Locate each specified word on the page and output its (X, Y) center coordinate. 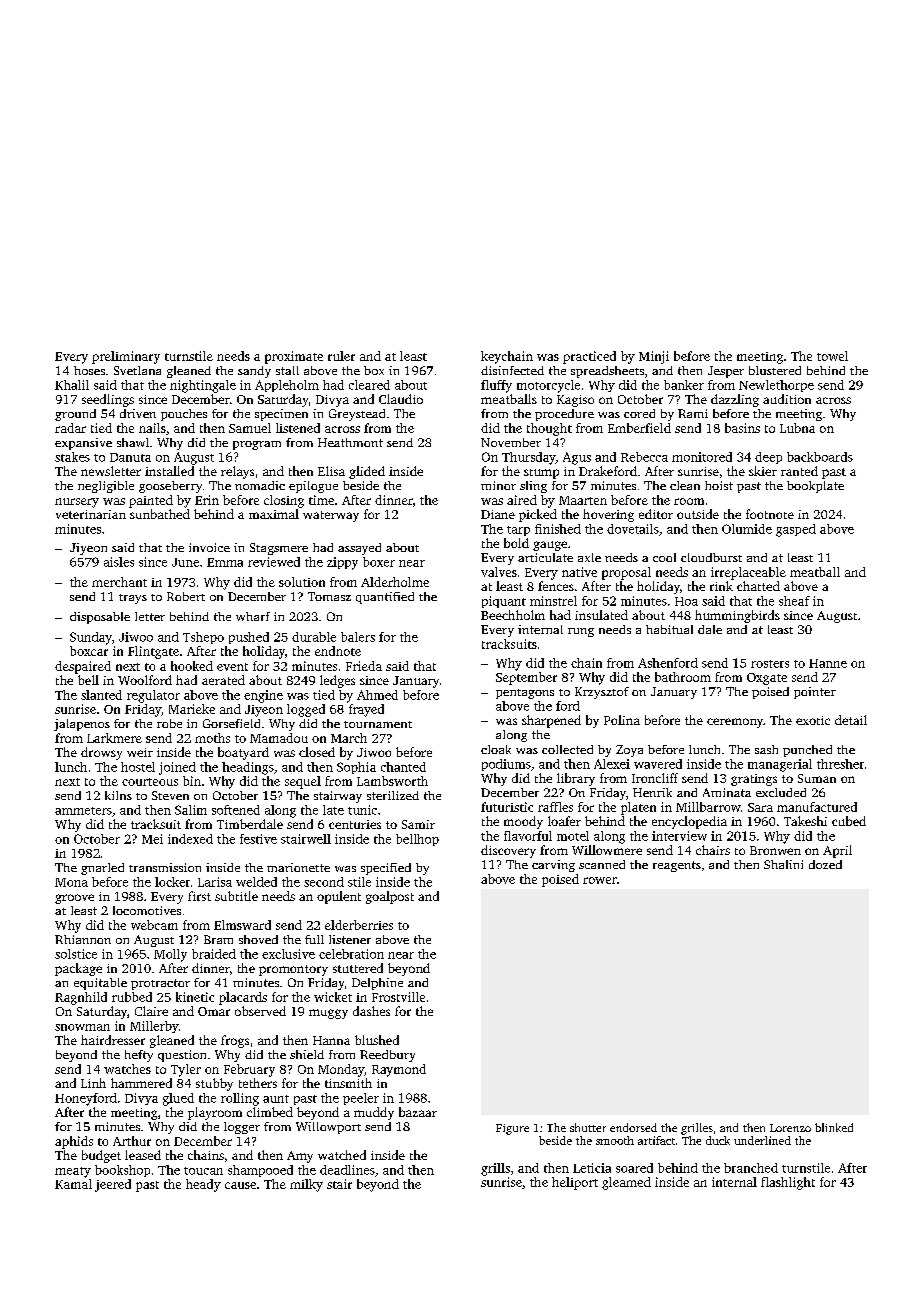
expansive (83, 444)
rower (600, 880)
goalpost (390, 897)
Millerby (154, 1027)
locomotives (147, 910)
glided (367, 472)
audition (787, 399)
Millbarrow (708, 807)
